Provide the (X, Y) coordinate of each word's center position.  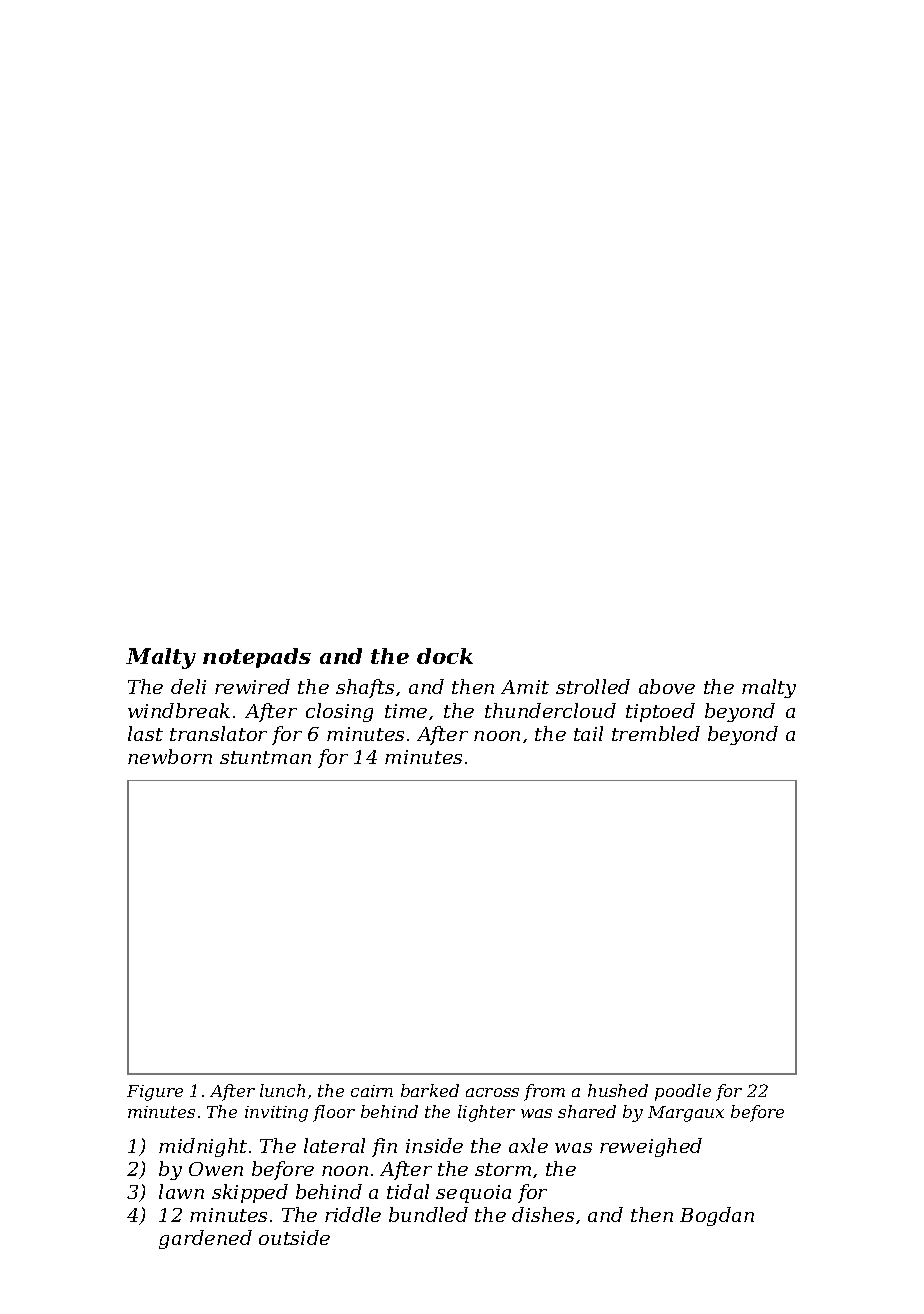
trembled (656, 733)
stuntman (265, 757)
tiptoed (660, 712)
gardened (205, 1239)
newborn (170, 756)
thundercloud (550, 710)
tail (588, 733)
